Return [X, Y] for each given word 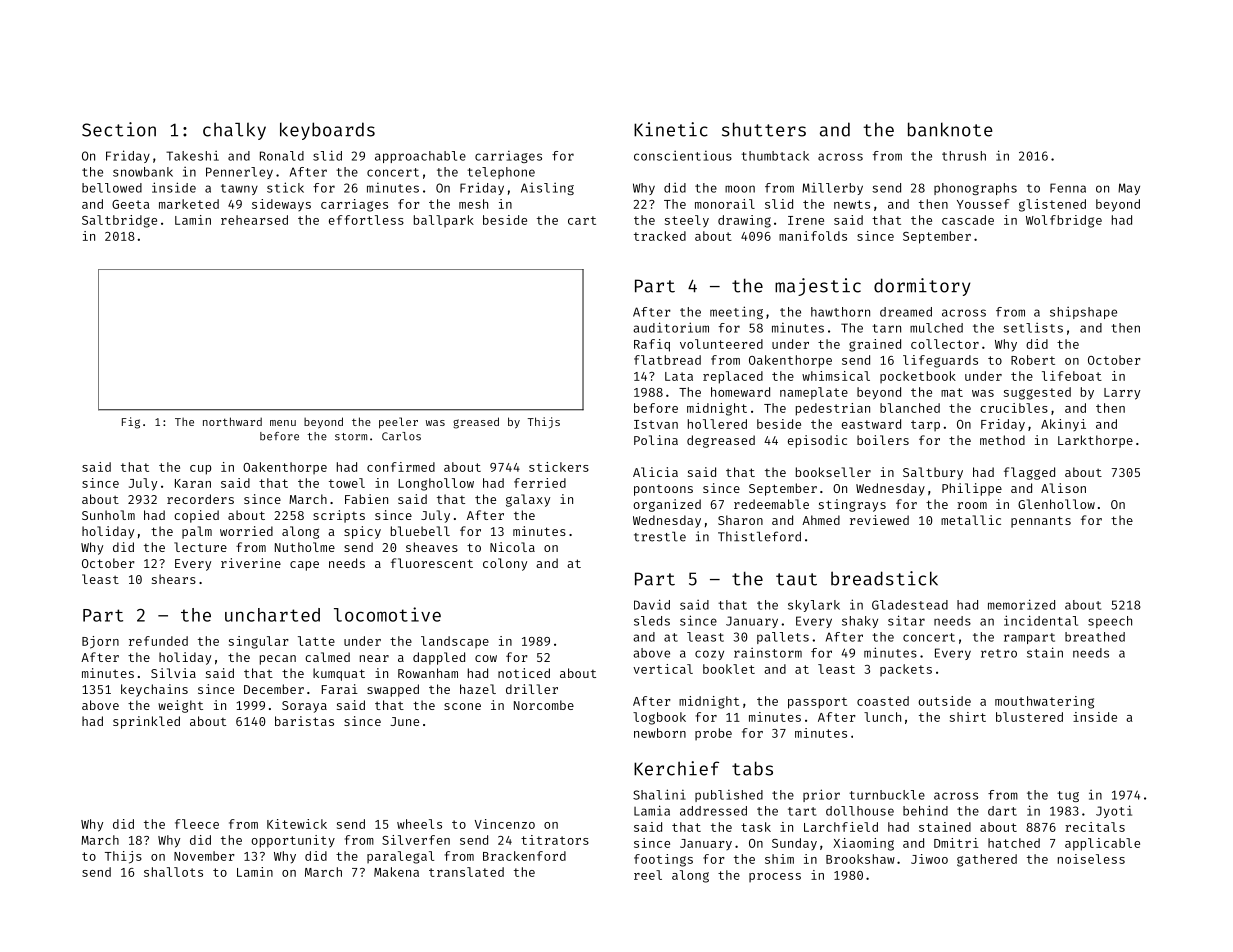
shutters [764, 129]
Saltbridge [119, 221]
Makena [396, 872]
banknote [950, 129]
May [1129, 189]
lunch [882, 717]
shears [174, 579]
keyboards [327, 131]
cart [582, 220]
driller [532, 689]
